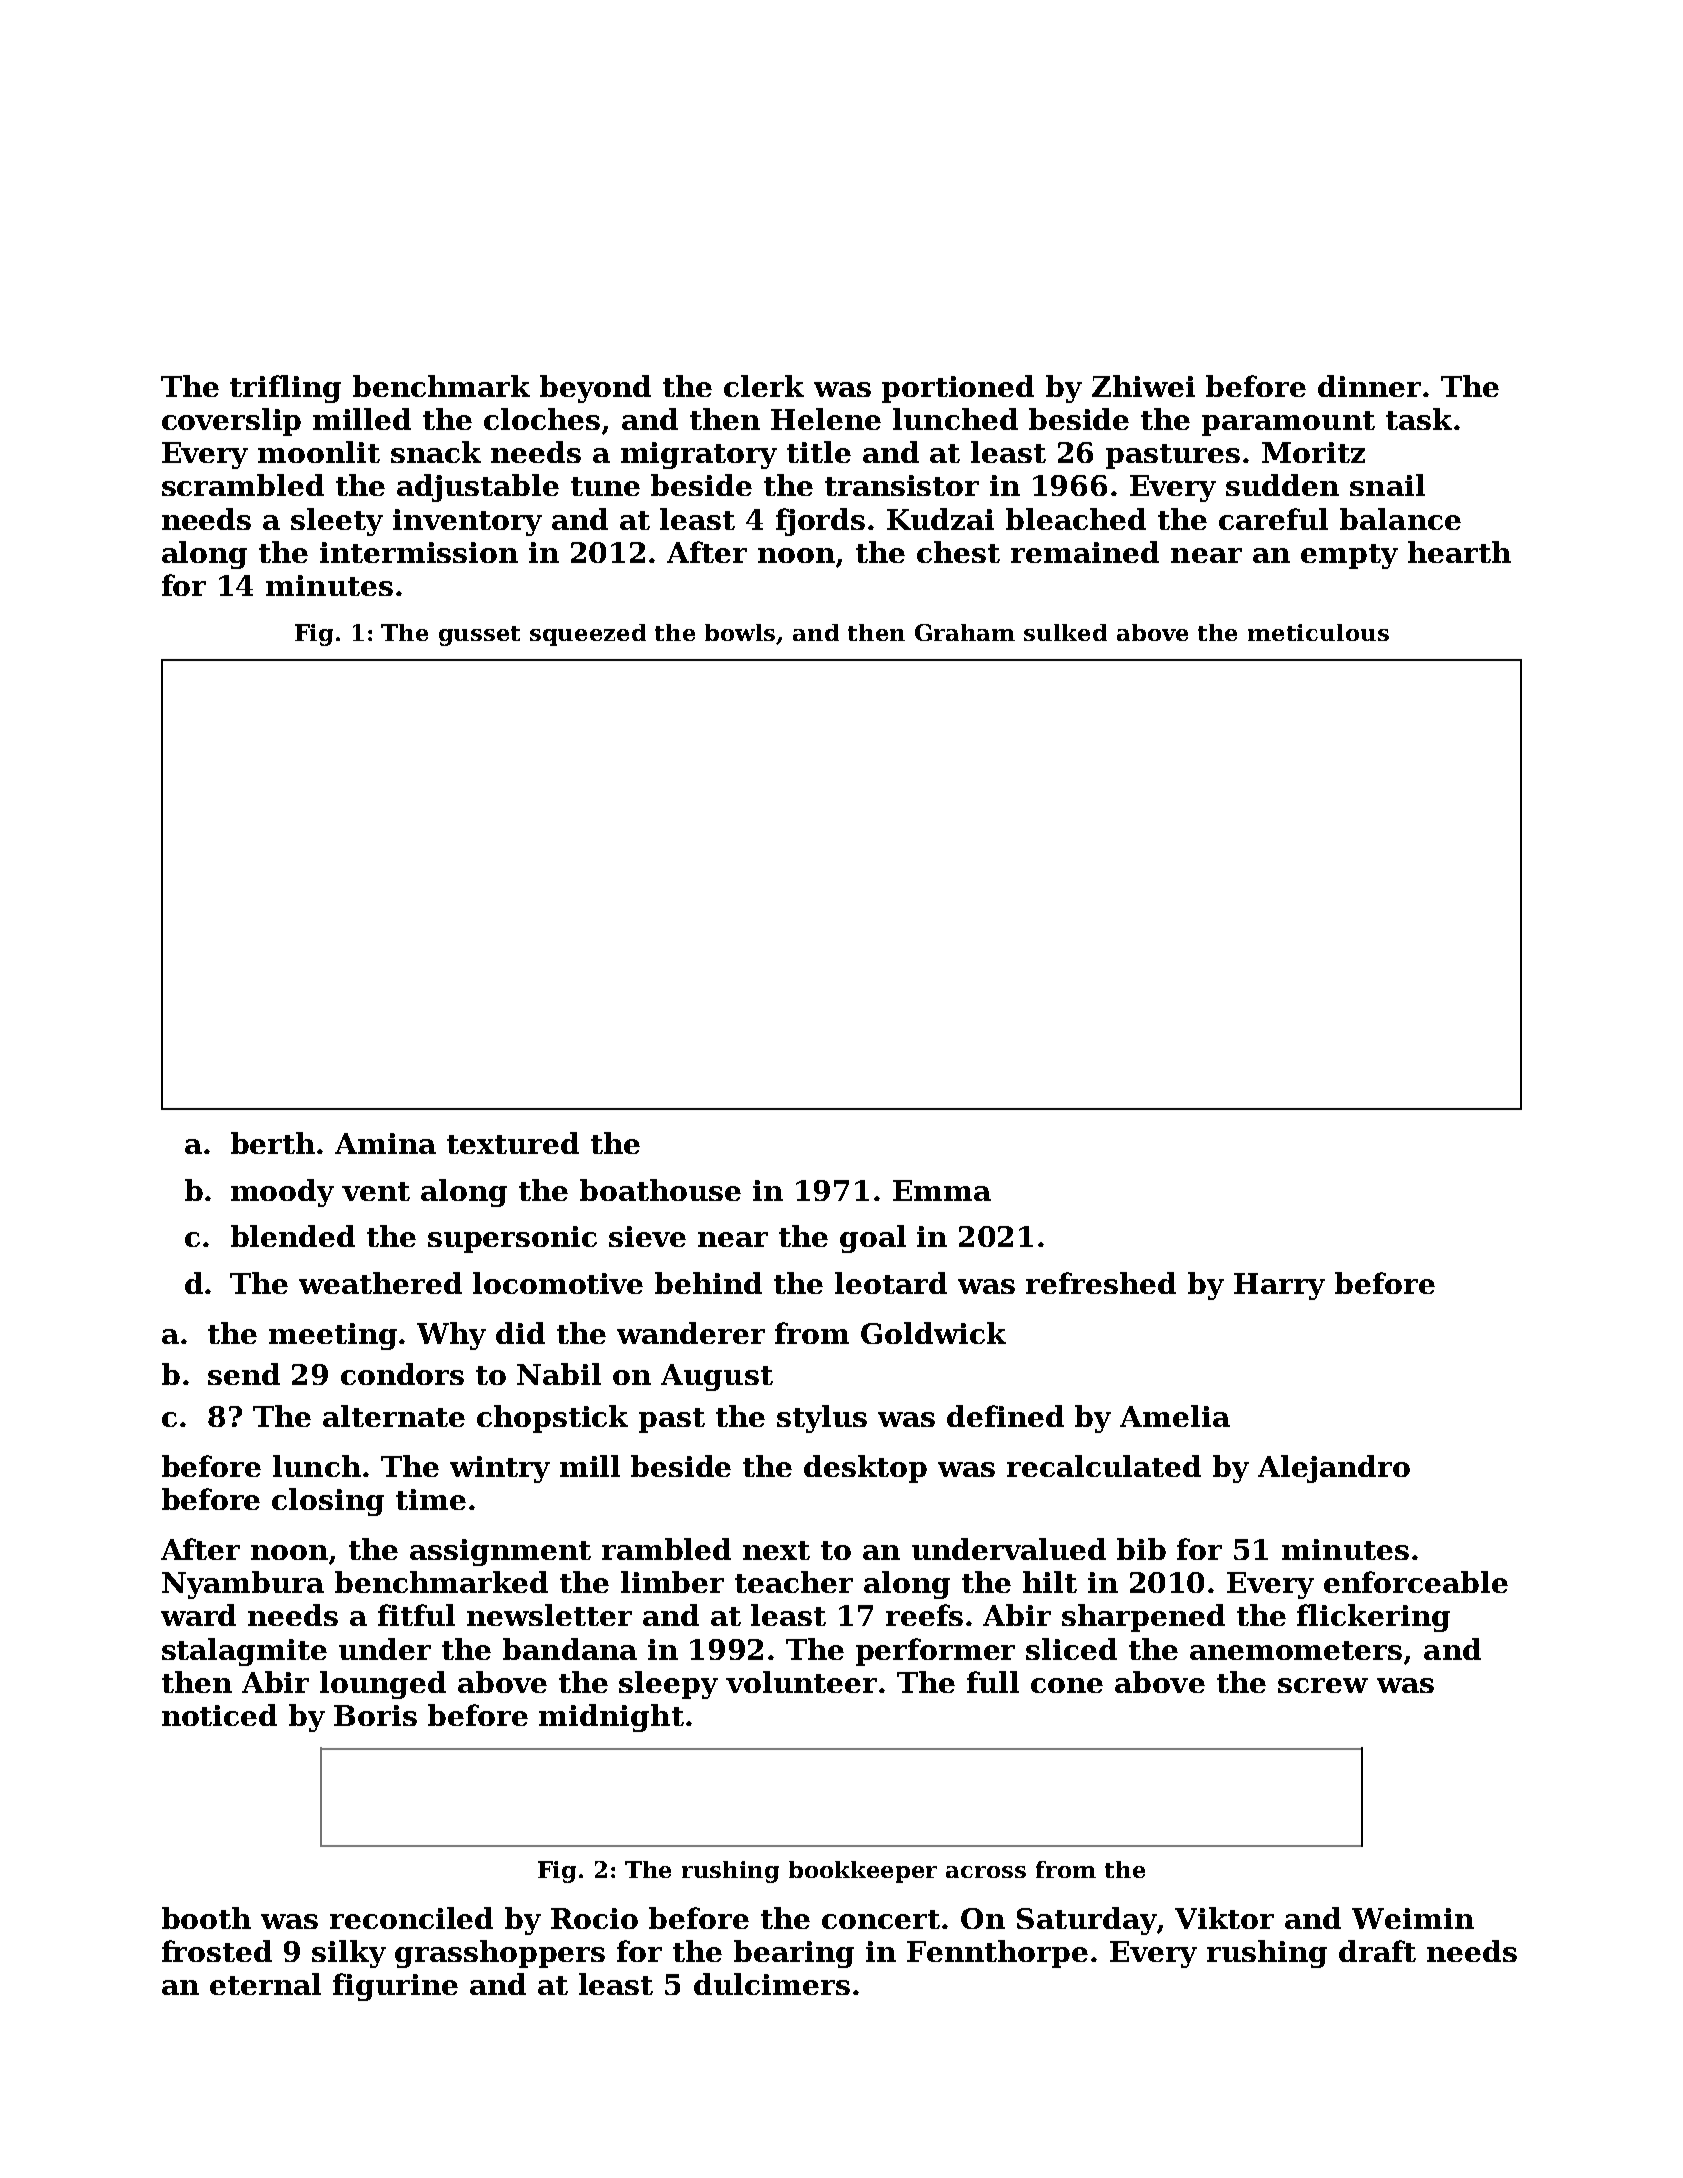  What do you see at coordinates (1318, 632) in the screenshot?
I see `meticulous` at bounding box center [1318, 632].
